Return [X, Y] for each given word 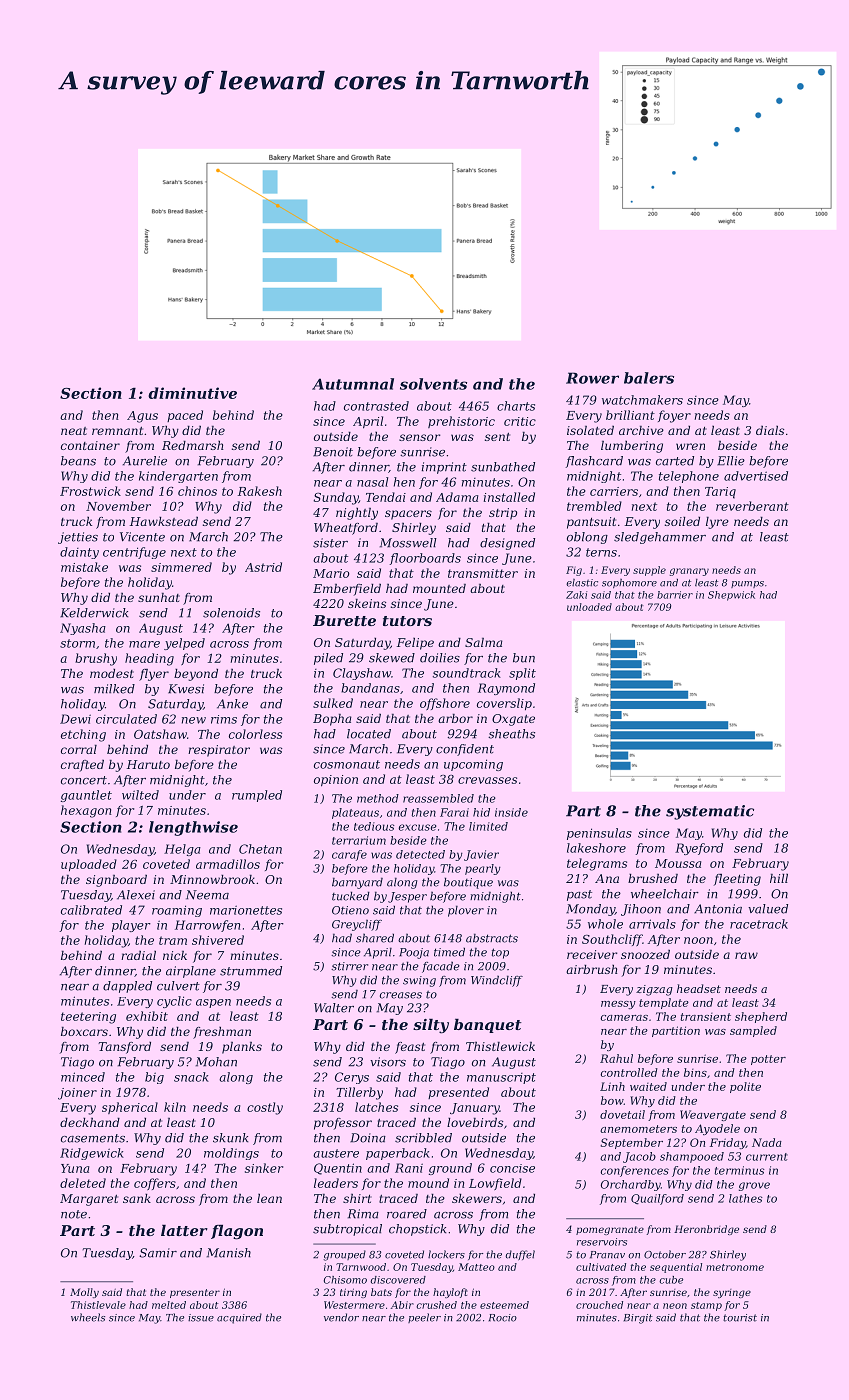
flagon [237, 1232]
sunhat [159, 597]
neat [74, 431]
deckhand [90, 1122]
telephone [689, 477]
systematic [710, 812]
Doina [368, 1138]
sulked [333, 703]
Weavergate [713, 1115]
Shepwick [731, 596]
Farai [454, 812]
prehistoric [461, 422]
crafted [82, 766]
